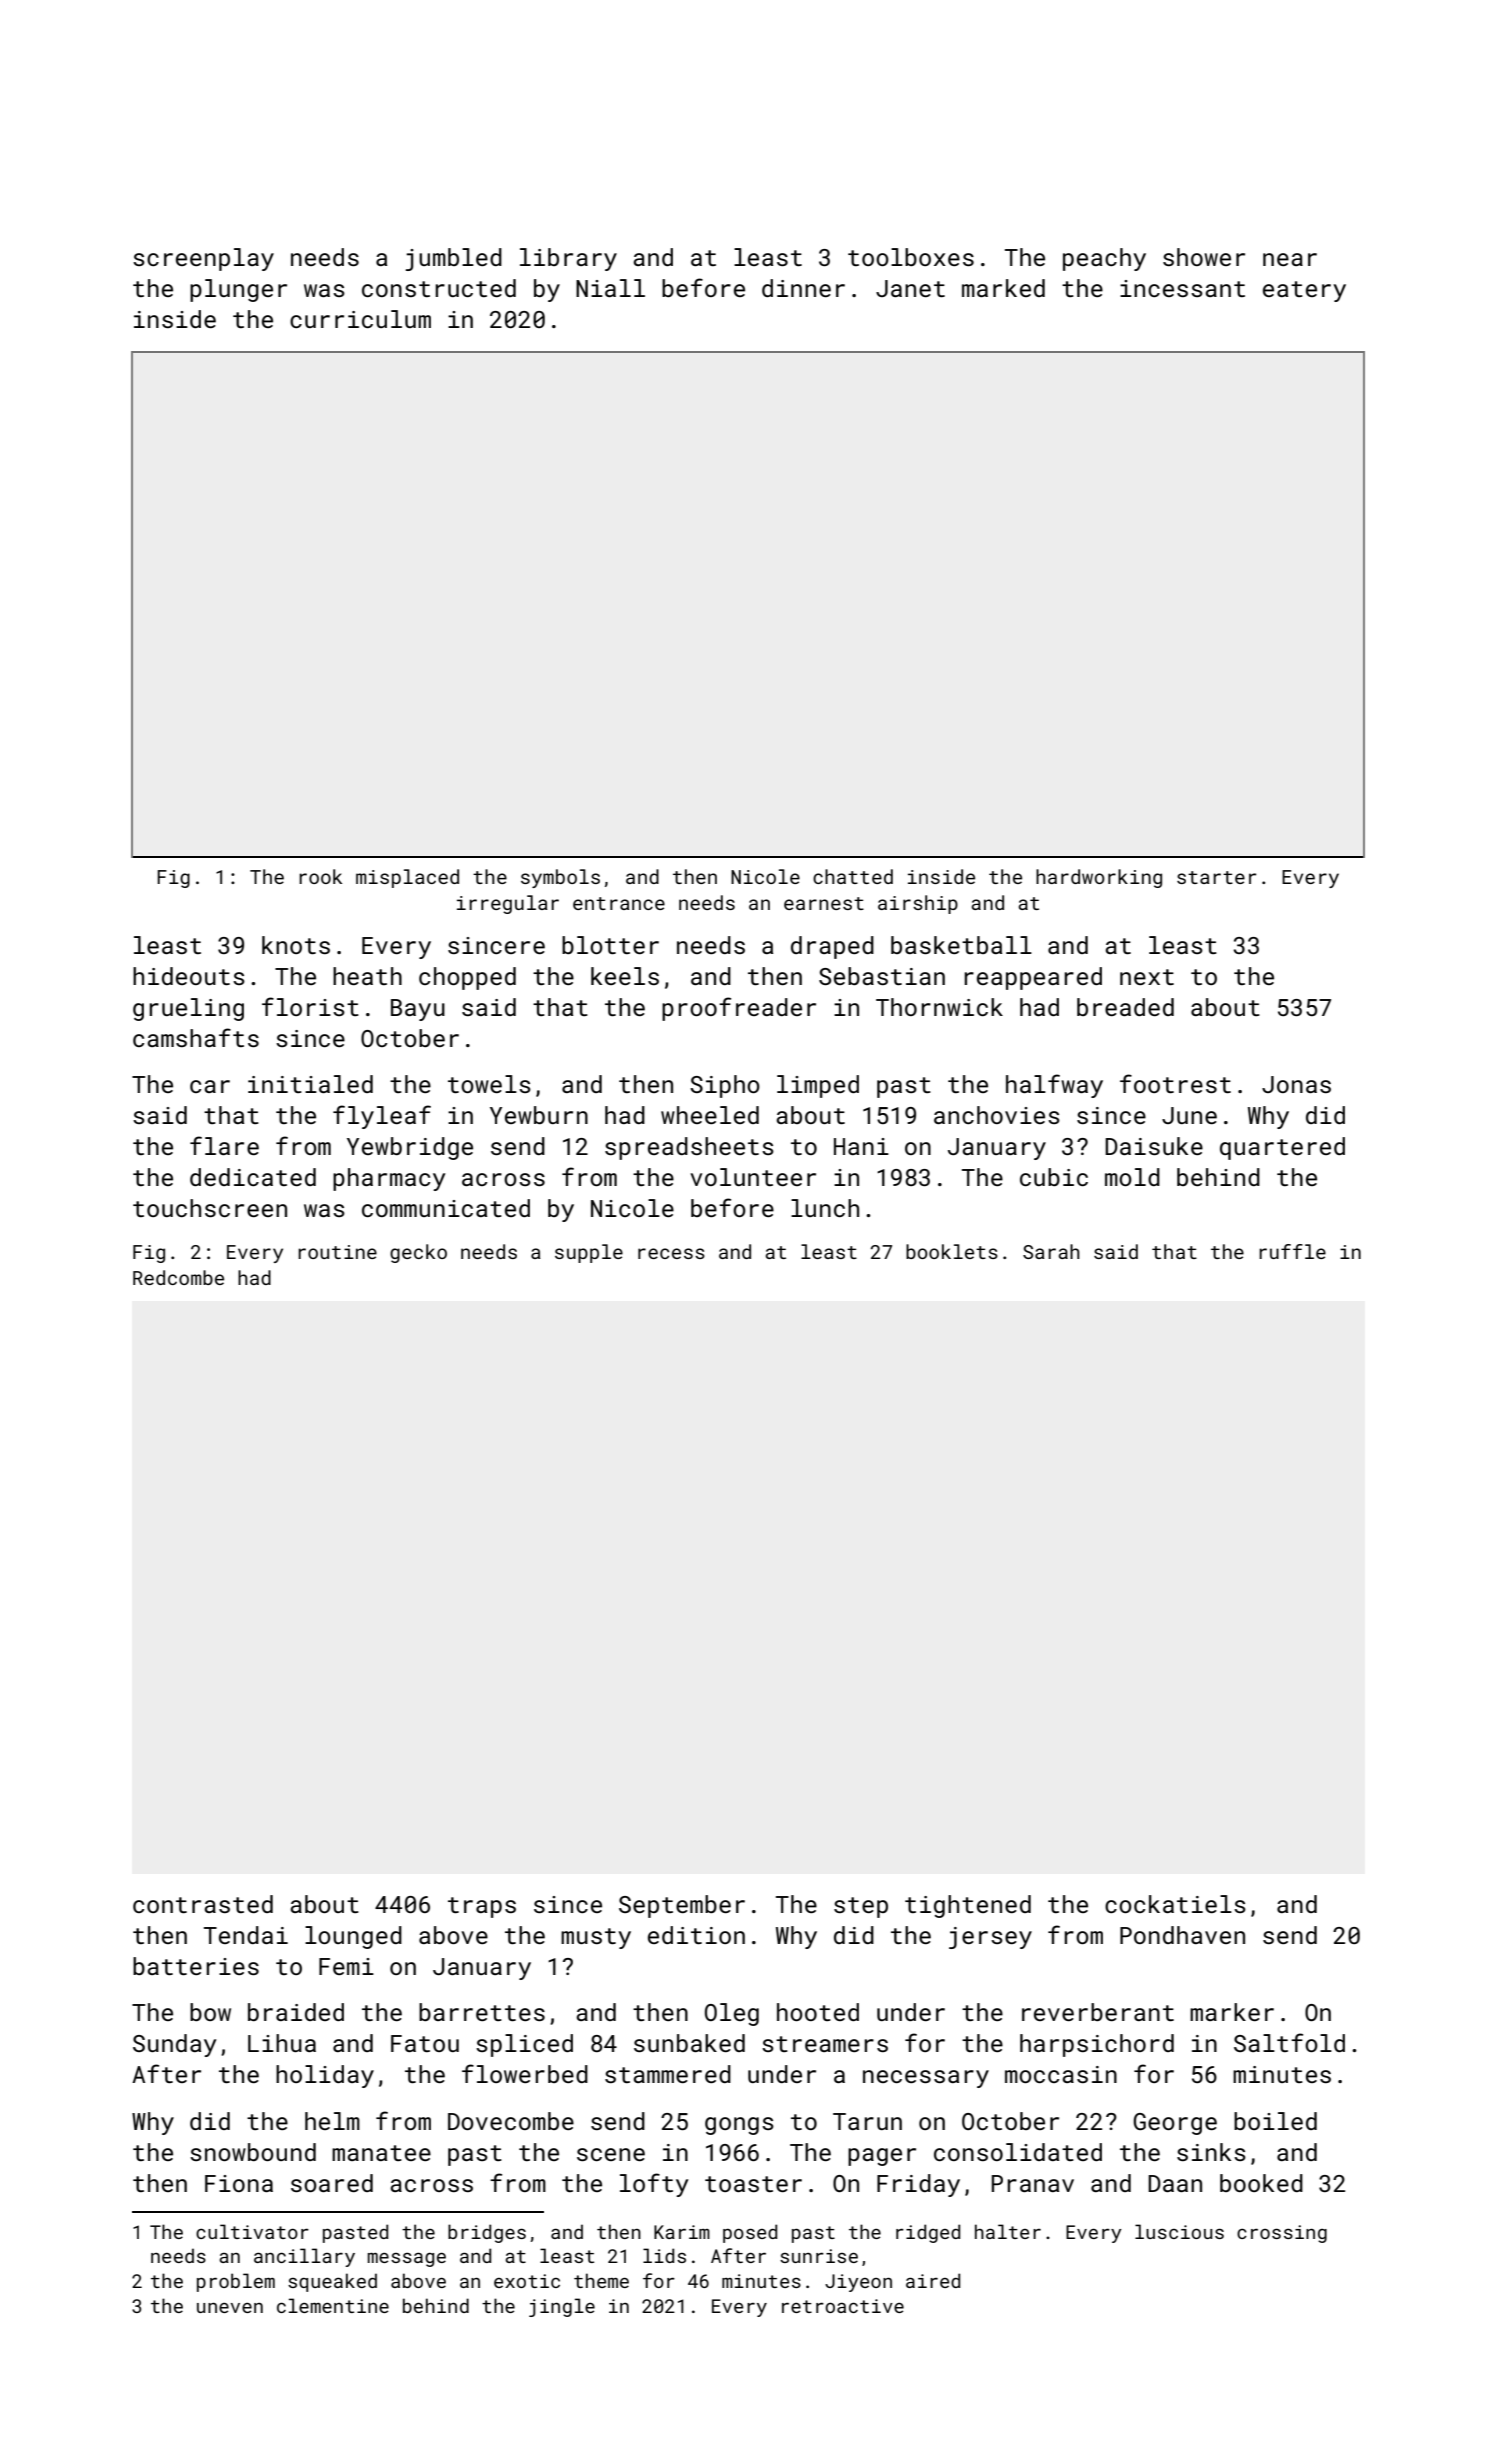 This document has width=1496, height=2464. What do you see at coordinates (174, 2045) in the document?
I see `Sunday` at bounding box center [174, 2045].
